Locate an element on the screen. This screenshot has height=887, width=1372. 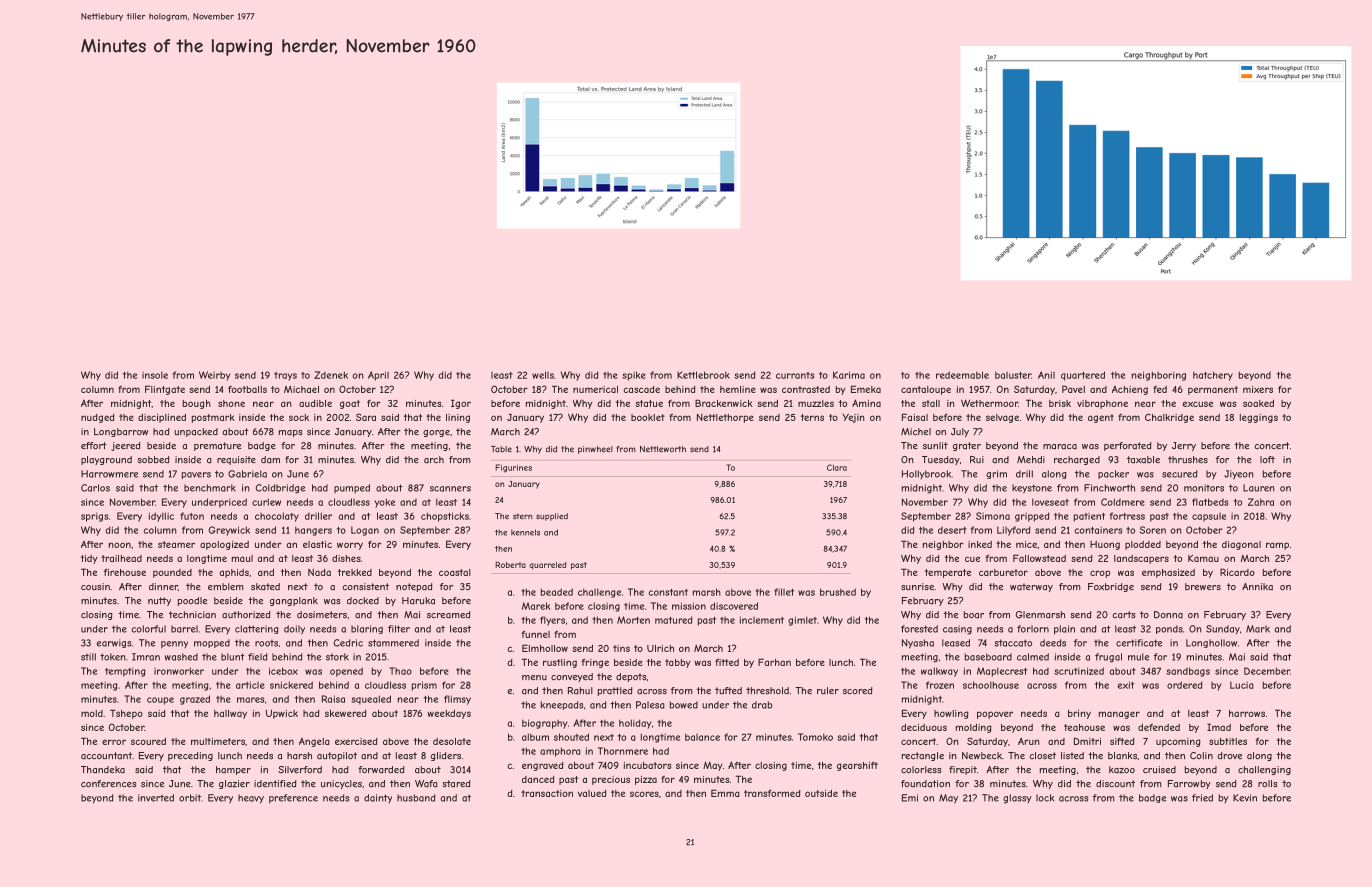
ironworker is located at coordinates (179, 671).
